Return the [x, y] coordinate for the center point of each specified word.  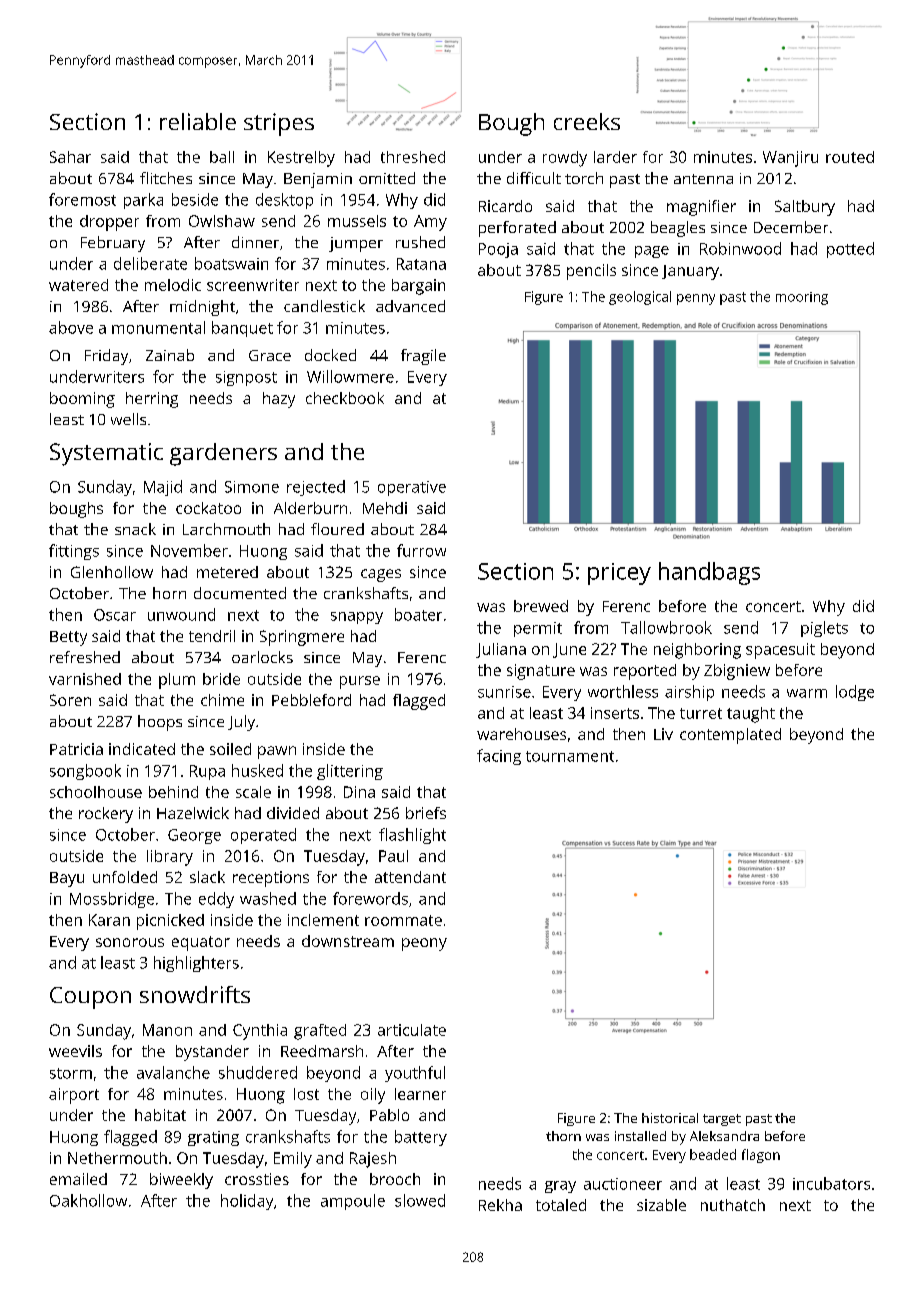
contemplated [730, 736]
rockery [106, 815]
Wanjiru [790, 159]
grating [213, 1138]
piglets [824, 629]
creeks [587, 121]
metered [227, 572]
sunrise [504, 692]
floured [337, 529]
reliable [198, 121]
